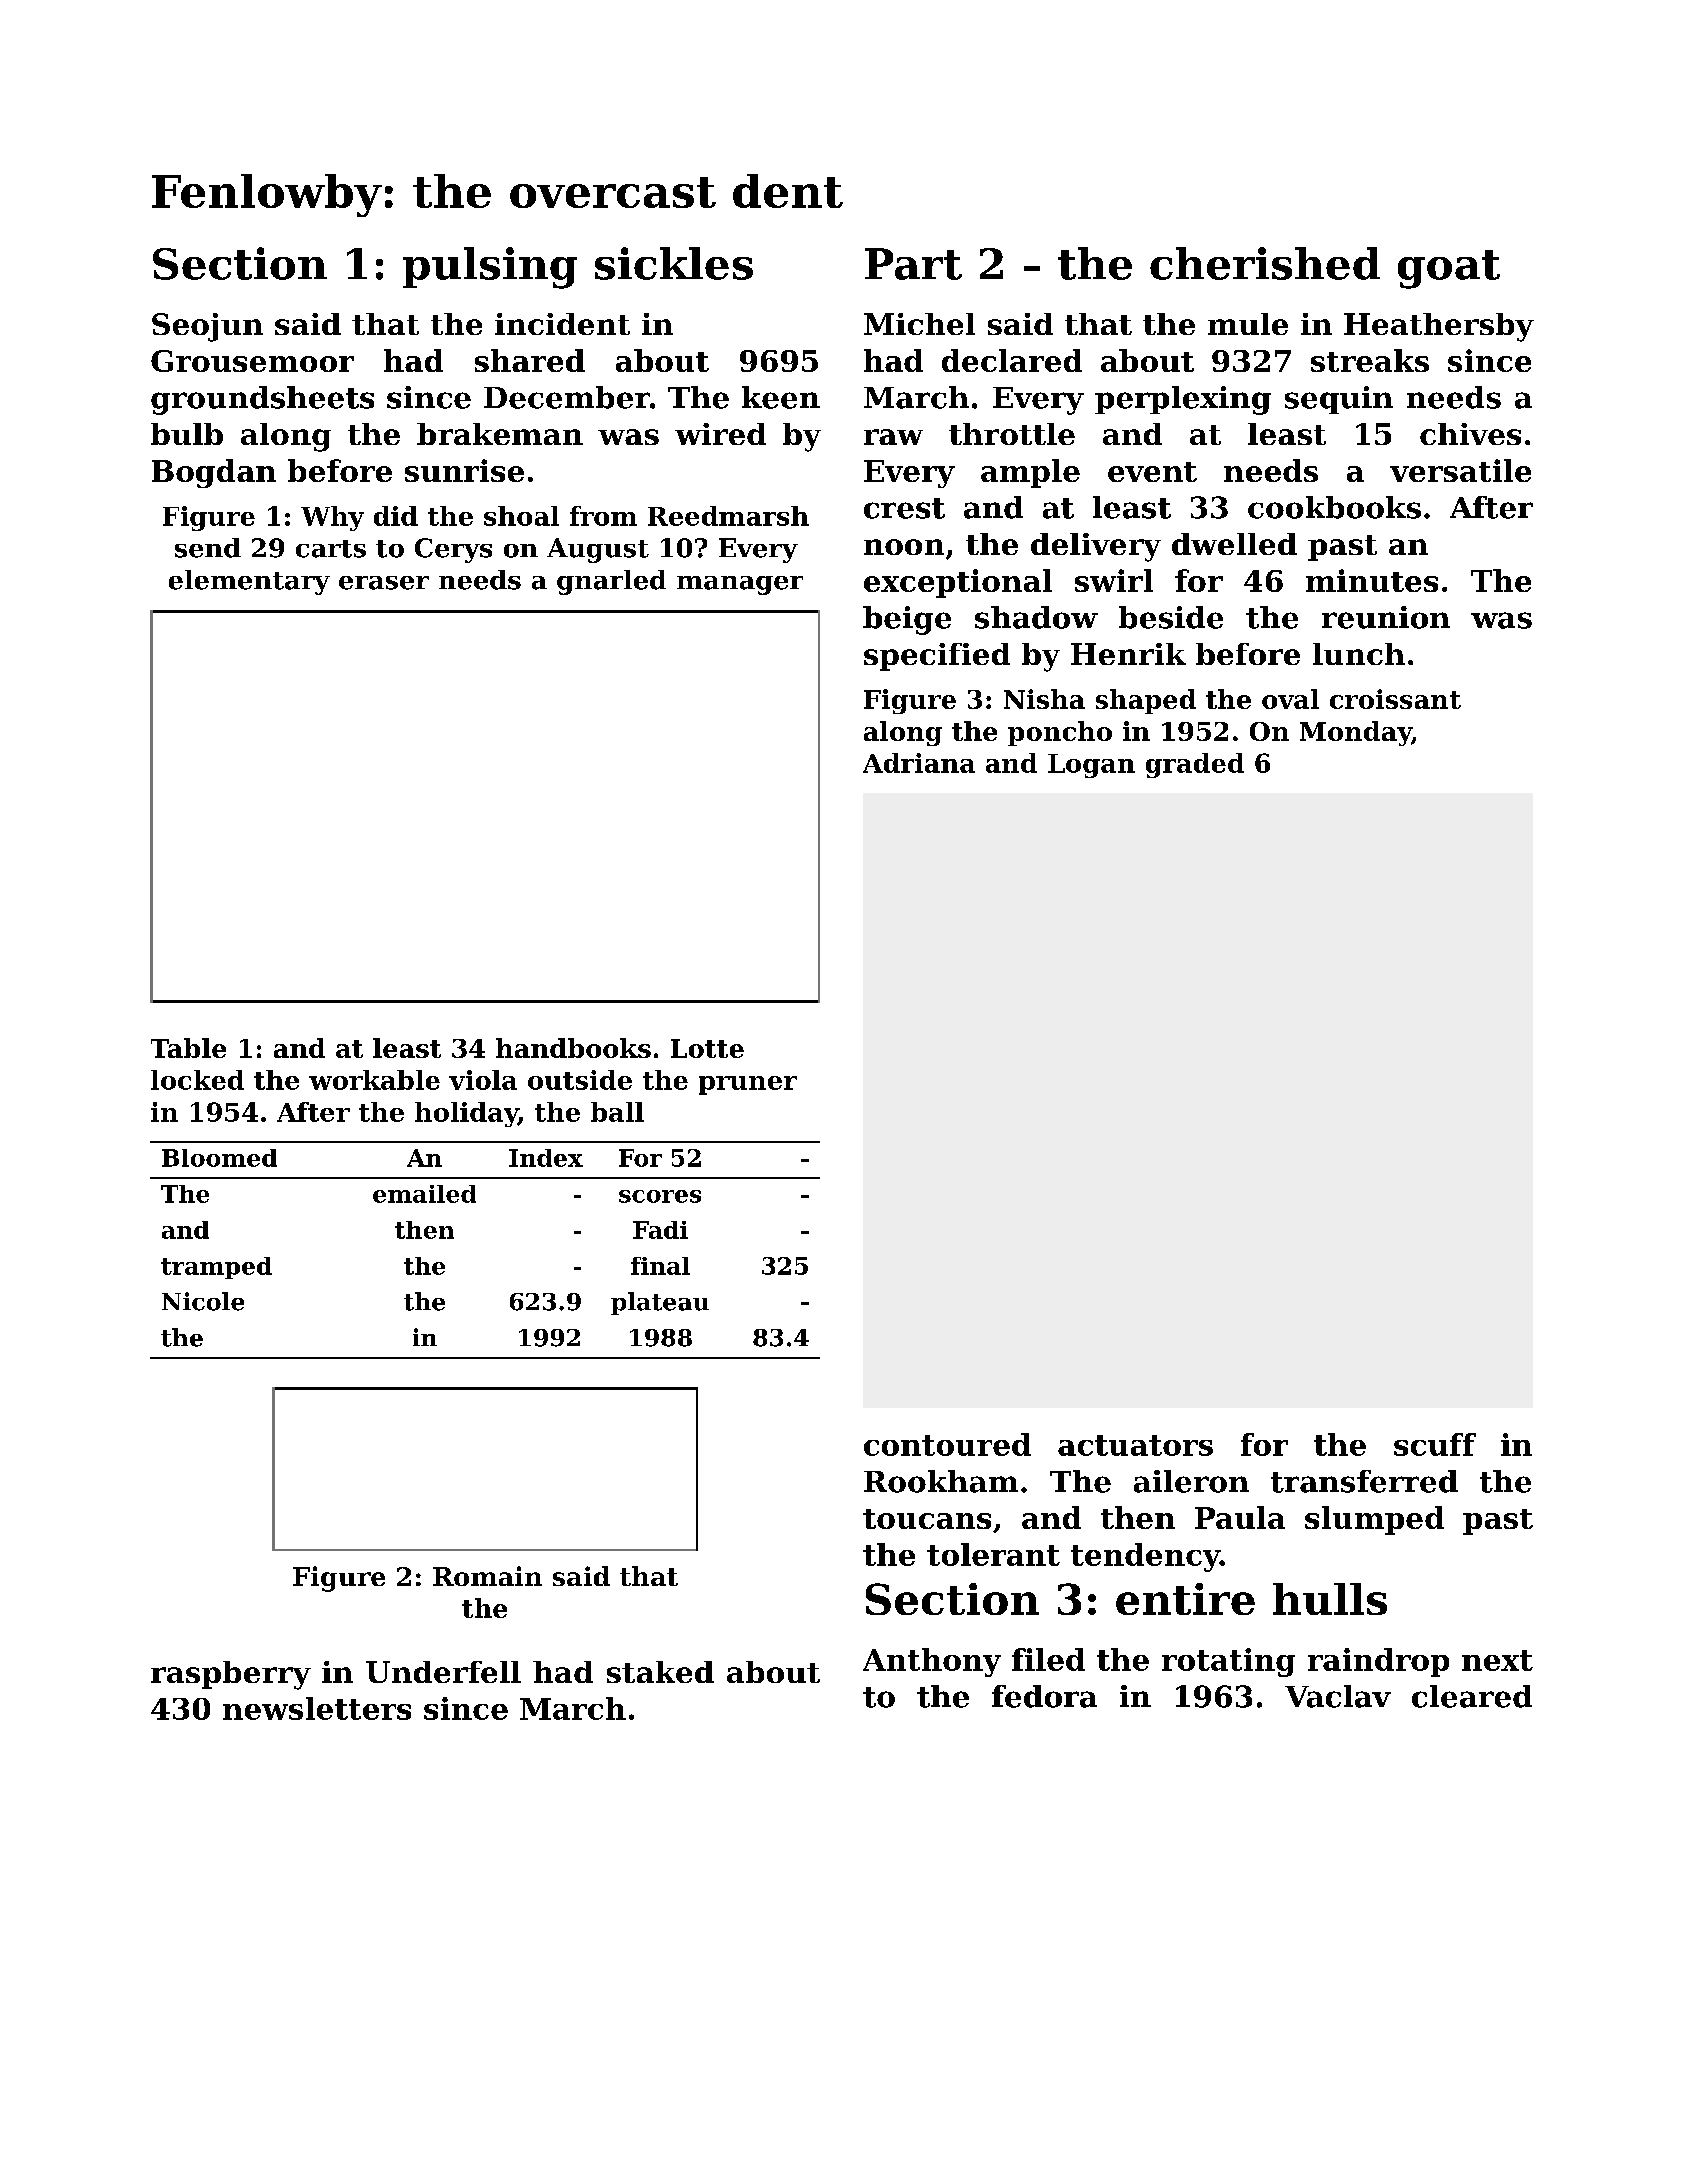 This screenshot has width=1683, height=2178. Describe the element at coordinates (1356, 733) in the screenshot. I see `Monday` at that location.
